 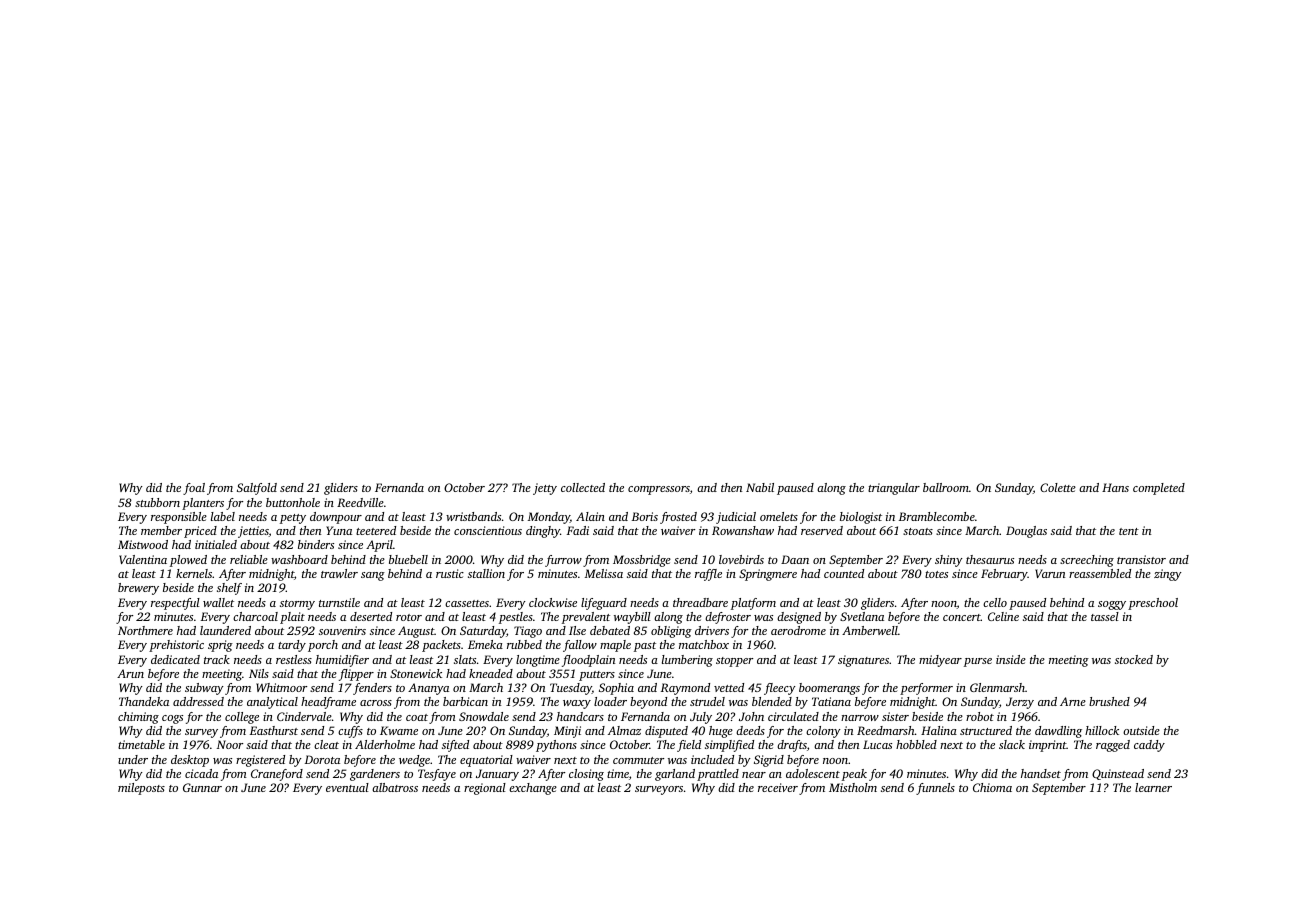 What do you see at coordinates (1026, 532) in the screenshot?
I see `Douglas` at bounding box center [1026, 532].
